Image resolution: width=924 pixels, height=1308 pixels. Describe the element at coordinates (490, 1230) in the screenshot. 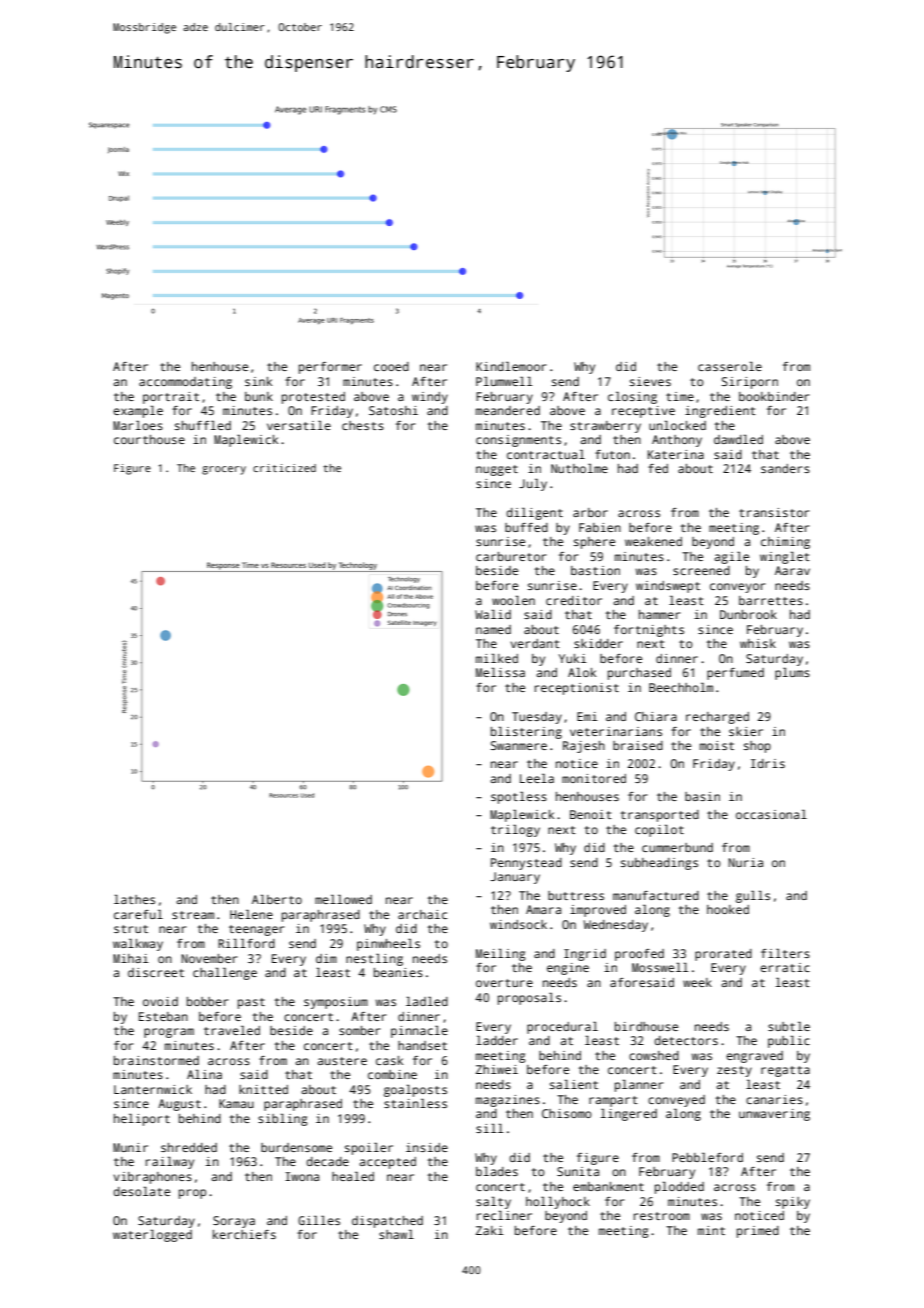

I see `Zaki` at that location.
